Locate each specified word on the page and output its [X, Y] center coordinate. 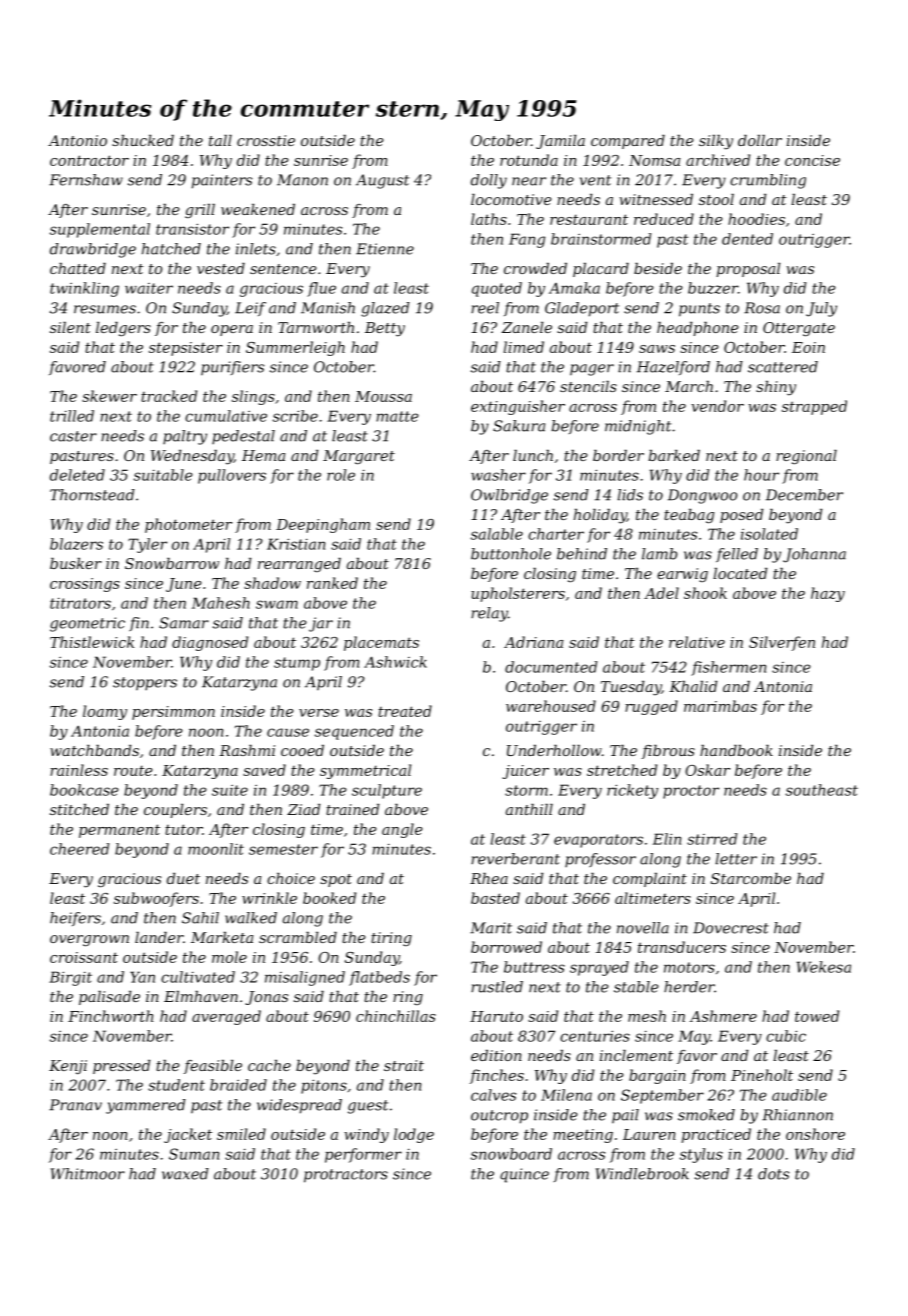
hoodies [756, 219]
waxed [185, 1174]
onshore [815, 1134]
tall [220, 140]
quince [524, 1175]
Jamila [560, 142]
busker [76, 563]
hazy [828, 594]
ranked [332, 583]
